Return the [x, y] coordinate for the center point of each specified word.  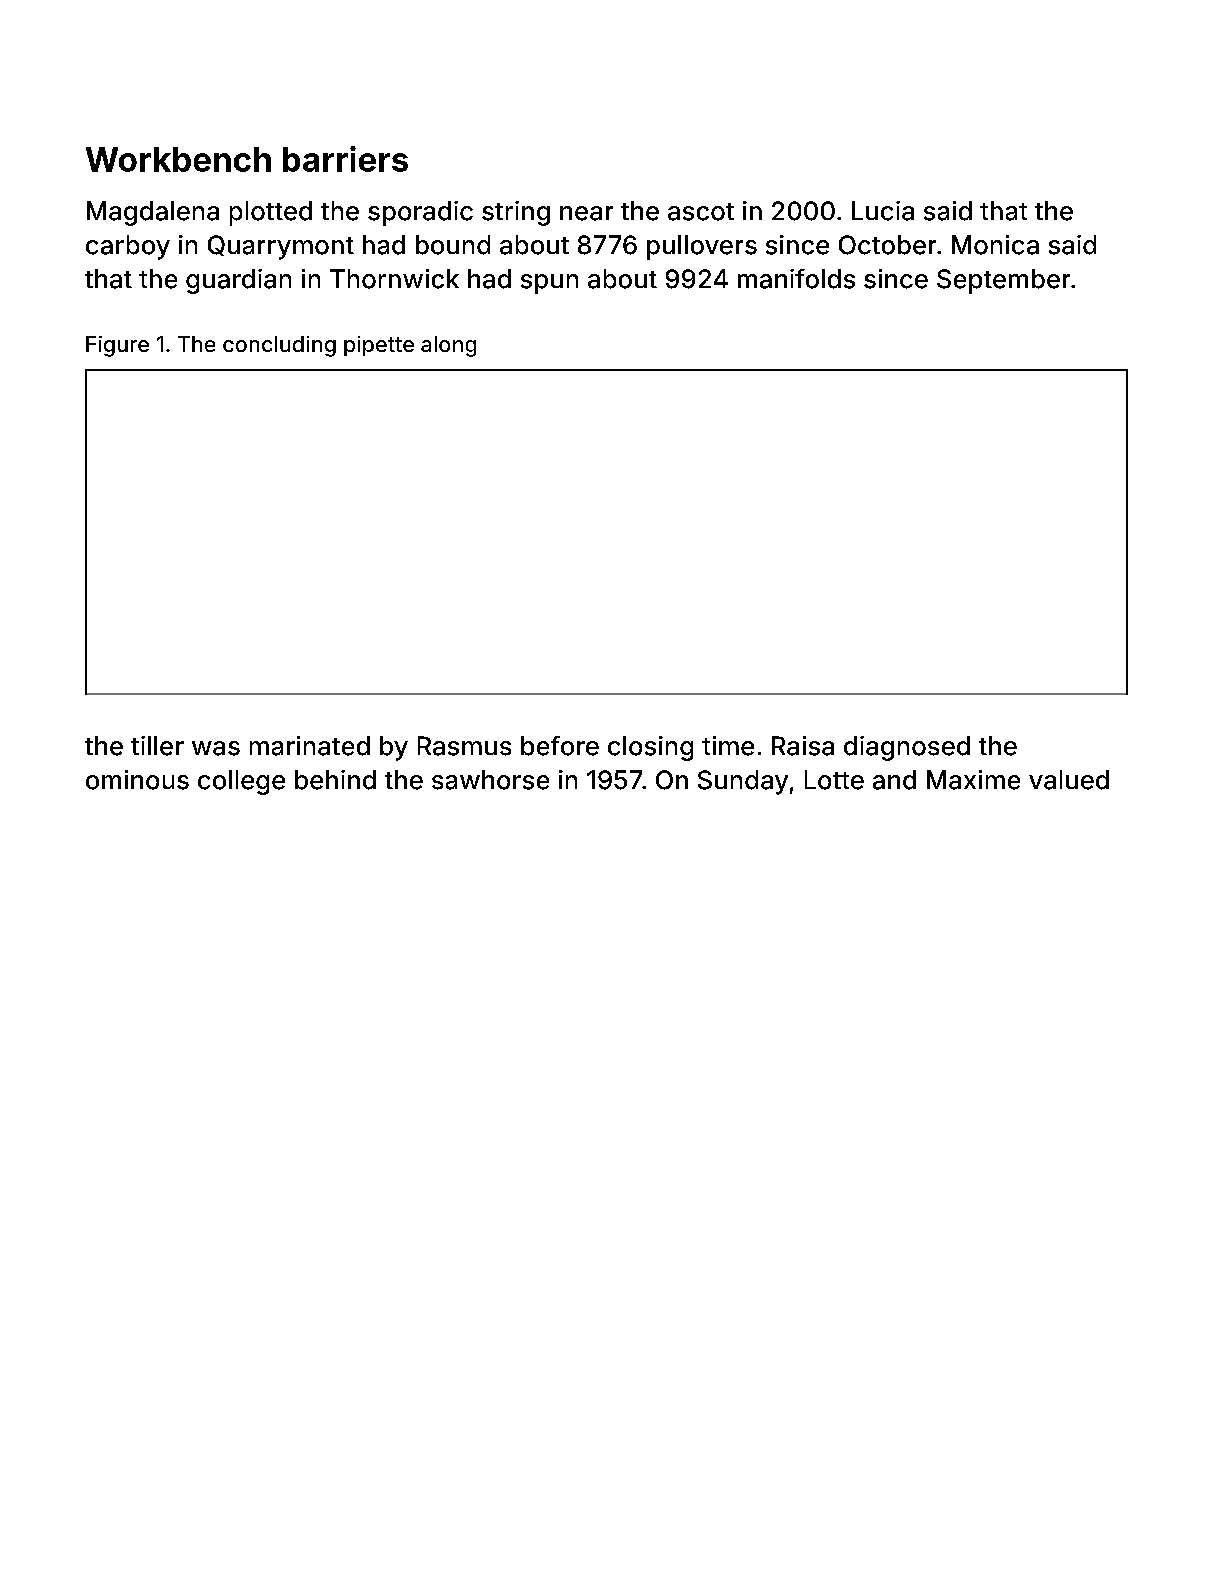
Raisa [803, 746]
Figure [117, 346]
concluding [279, 346]
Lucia [883, 211]
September [1003, 281]
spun [549, 284]
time [728, 746]
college [241, 782]
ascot [701, 212]
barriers [345, 159]
